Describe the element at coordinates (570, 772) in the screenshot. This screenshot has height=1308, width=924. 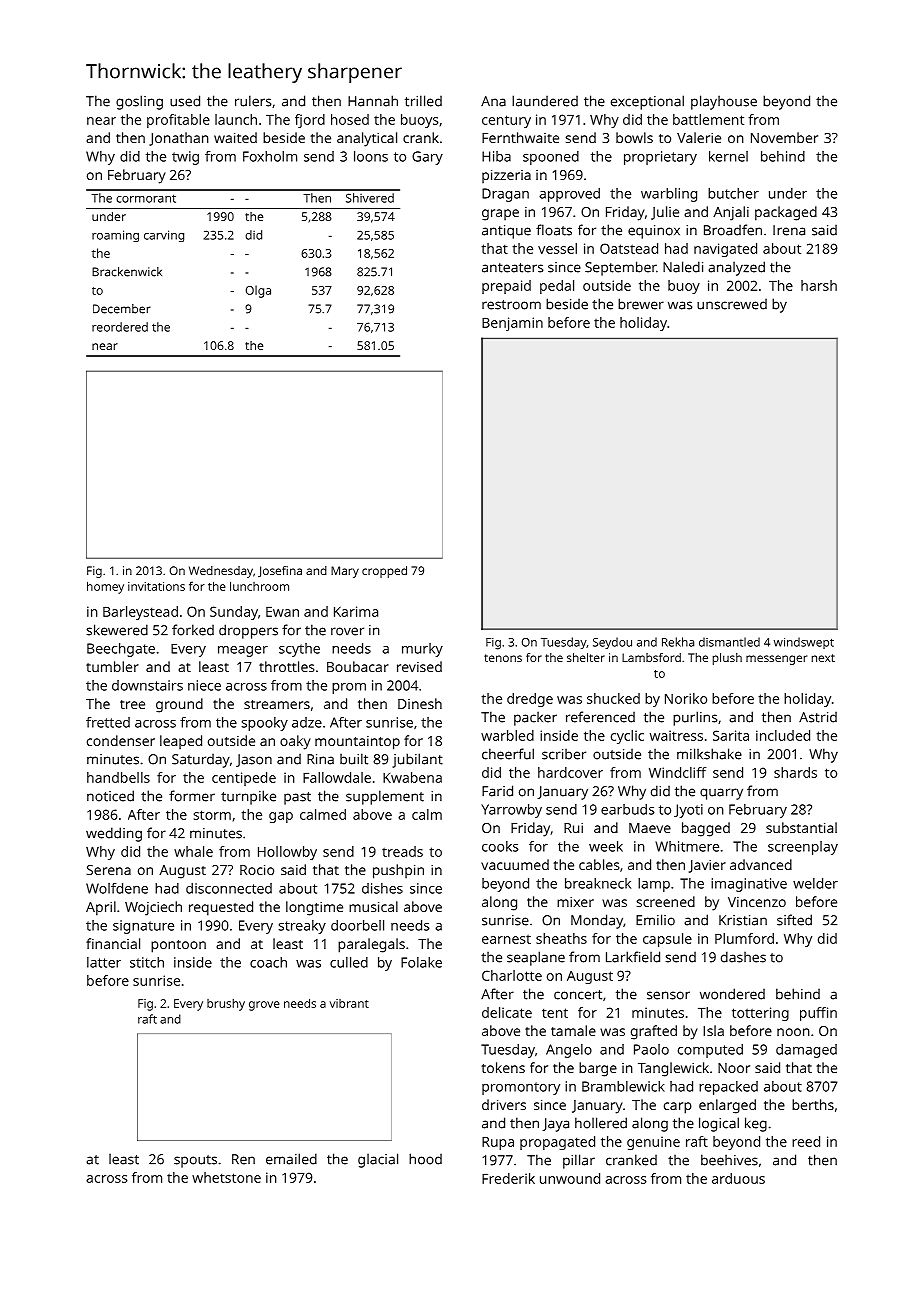
I see `hardcover` at that location.
